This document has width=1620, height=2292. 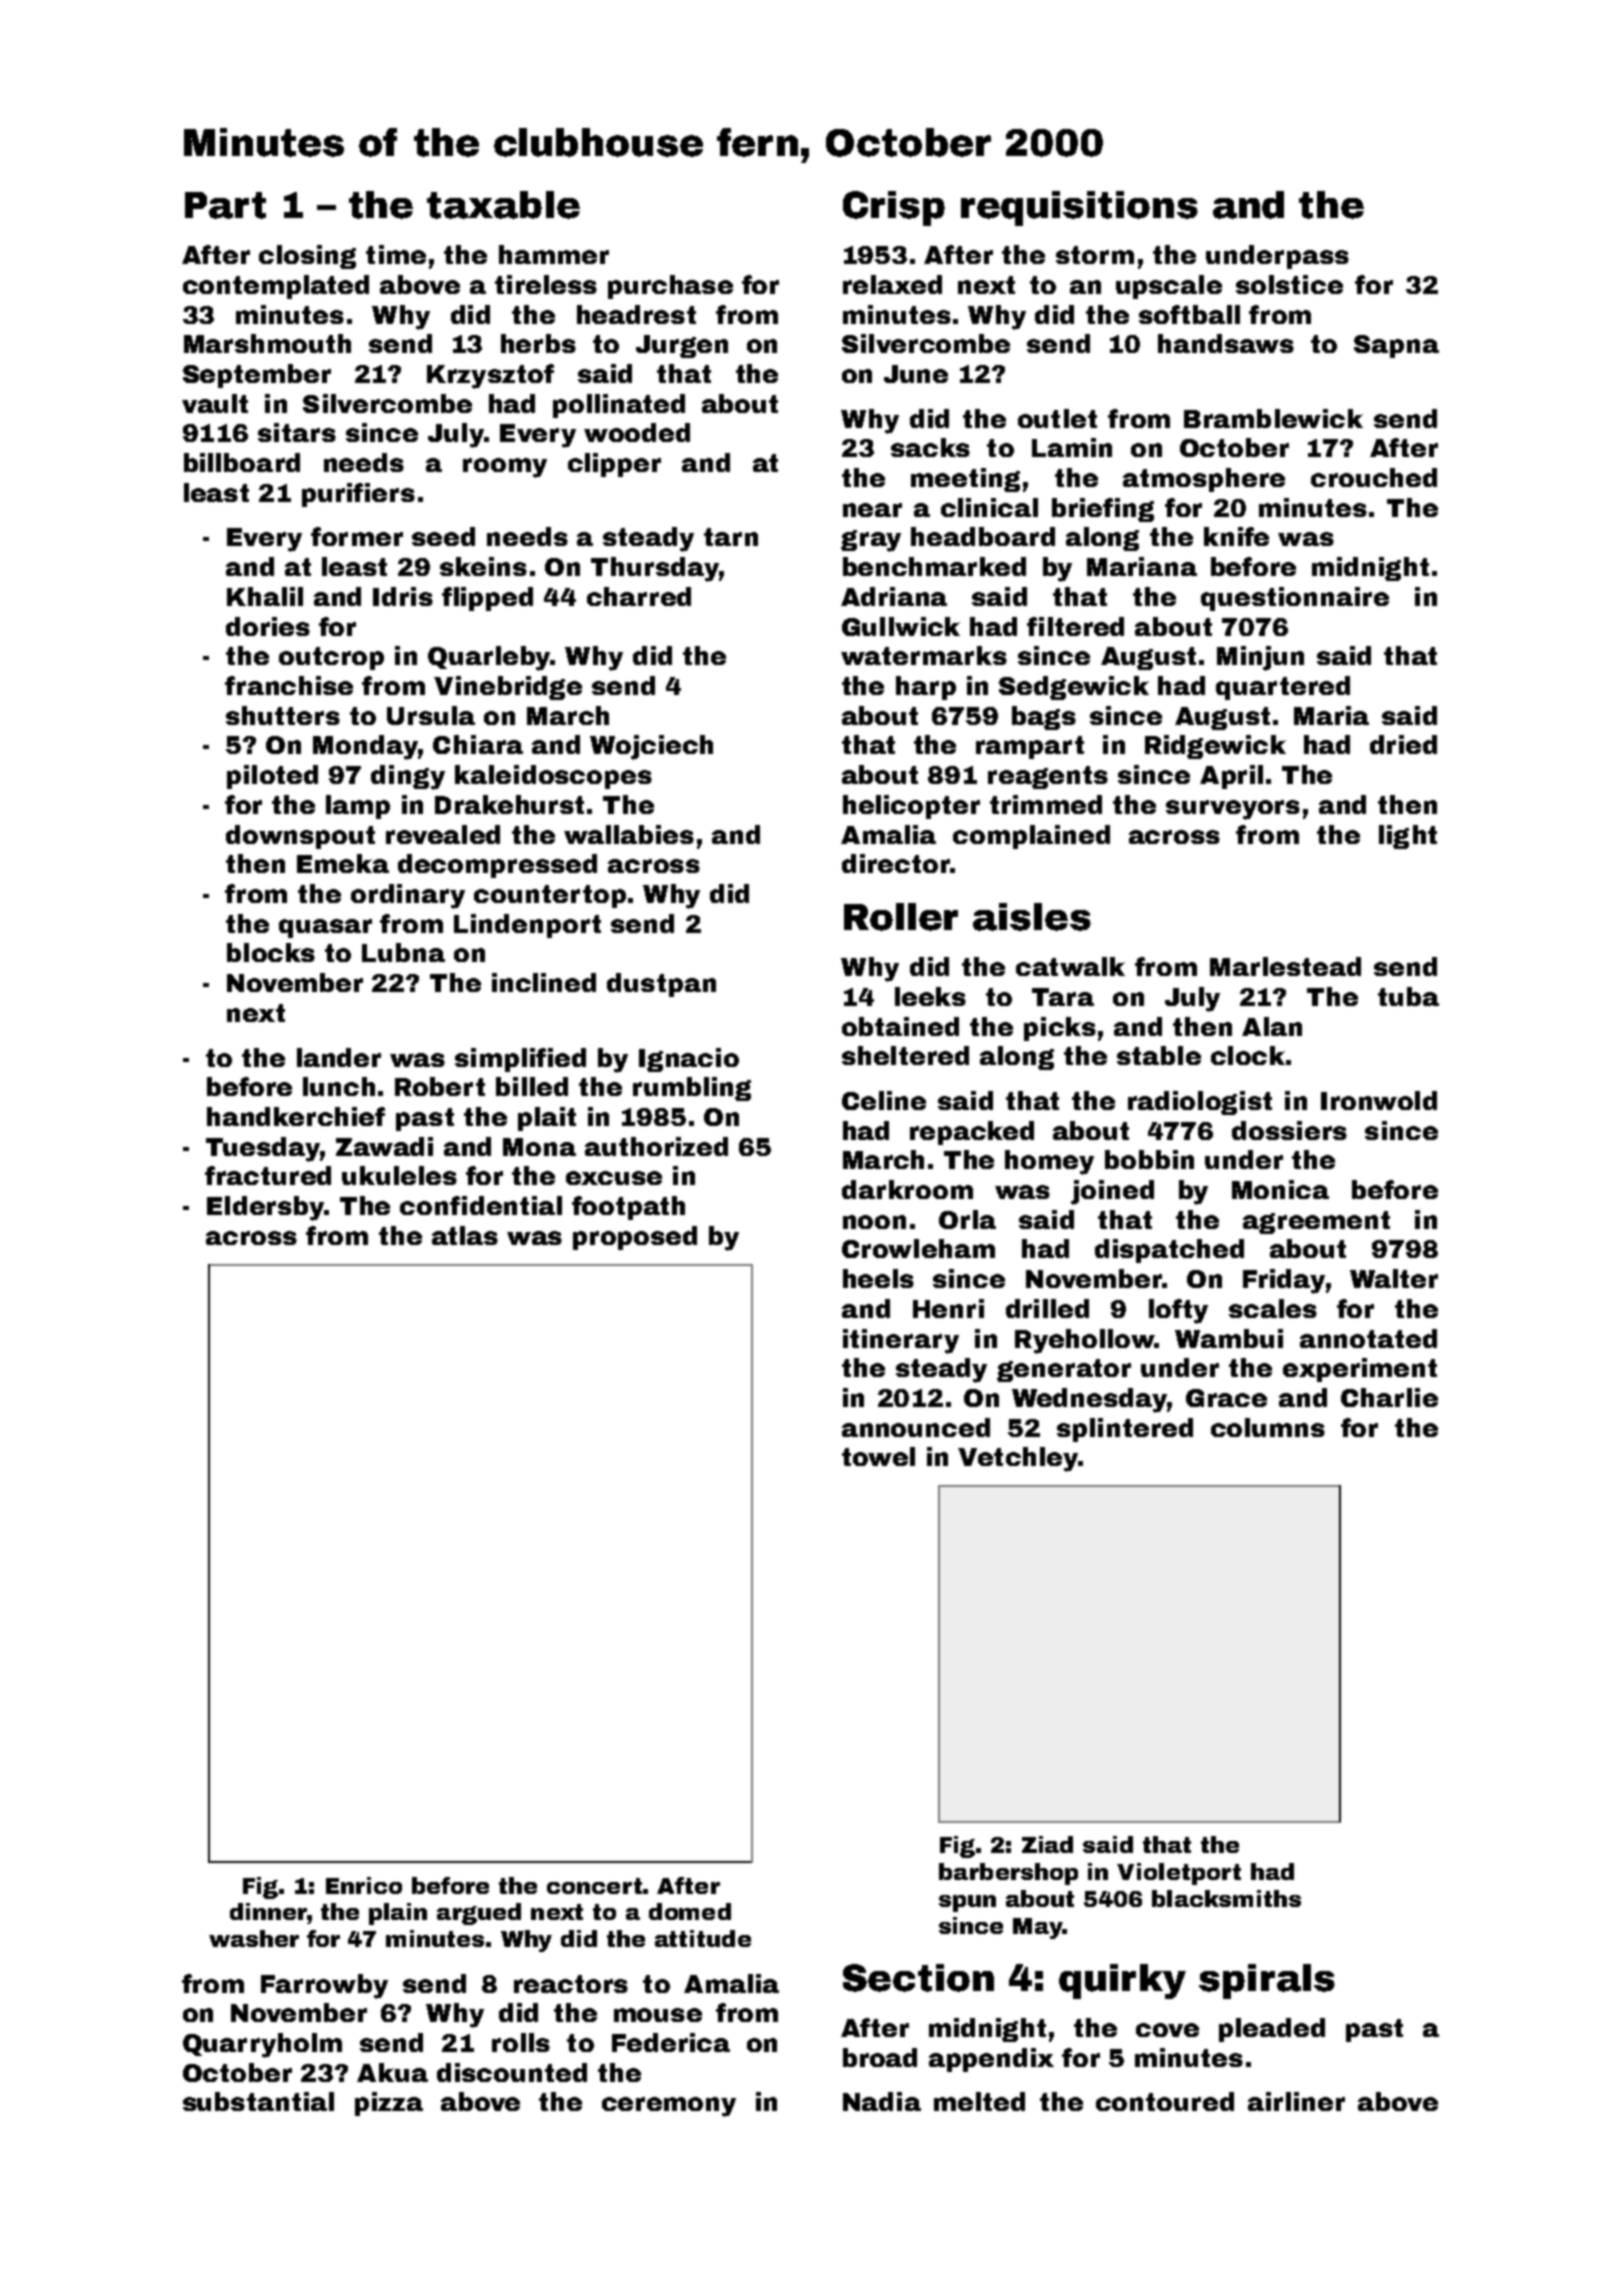 I want to click on towel, so click(x=878, y=1456).
